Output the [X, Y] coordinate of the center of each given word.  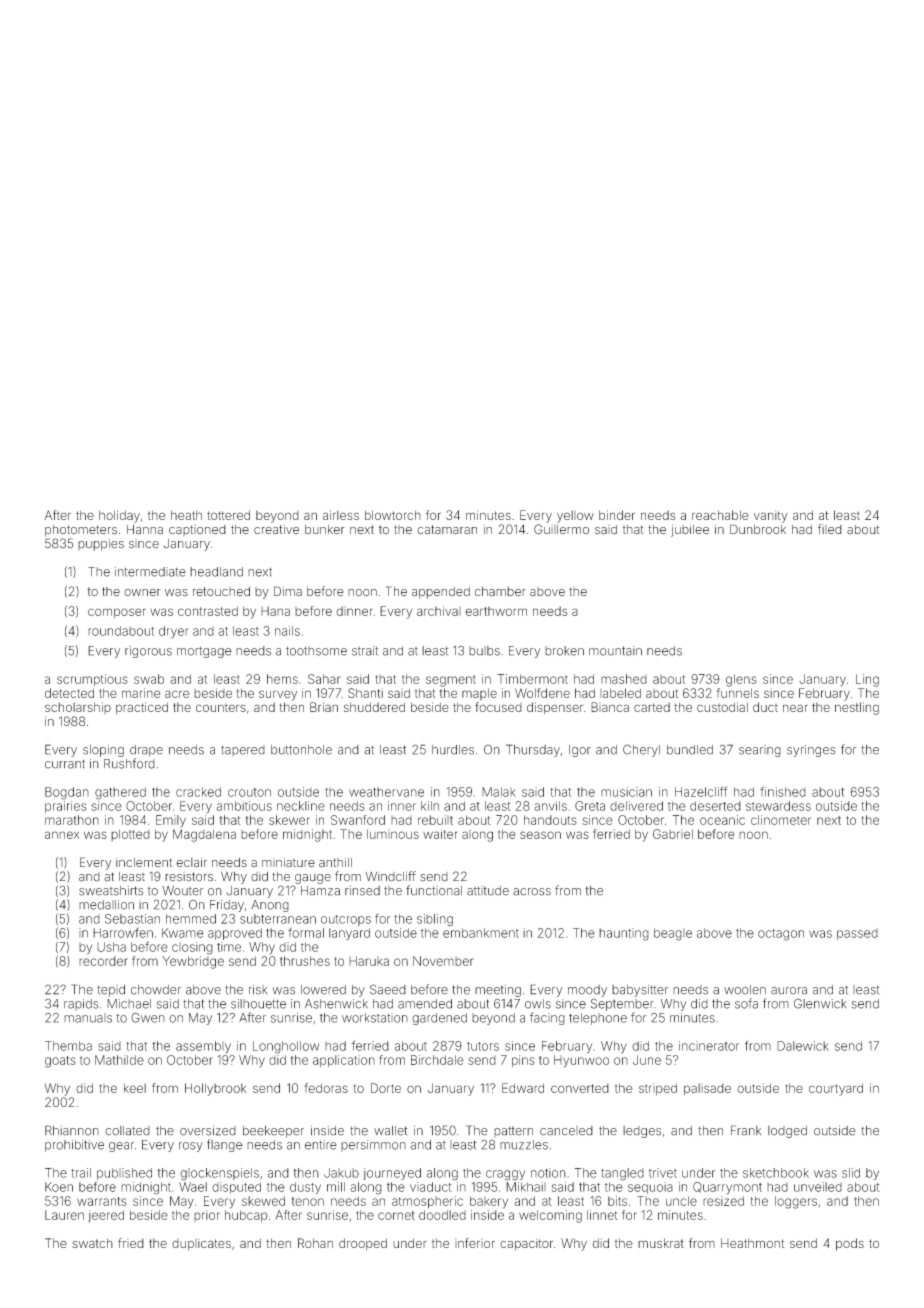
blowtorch [393, 515]
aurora [789, 991]
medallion [106, 905]
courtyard [836, 1089]
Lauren [64, 1215]
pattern [513, 1131]
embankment [481, 933]
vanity [771, 516]
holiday [119, 516]
